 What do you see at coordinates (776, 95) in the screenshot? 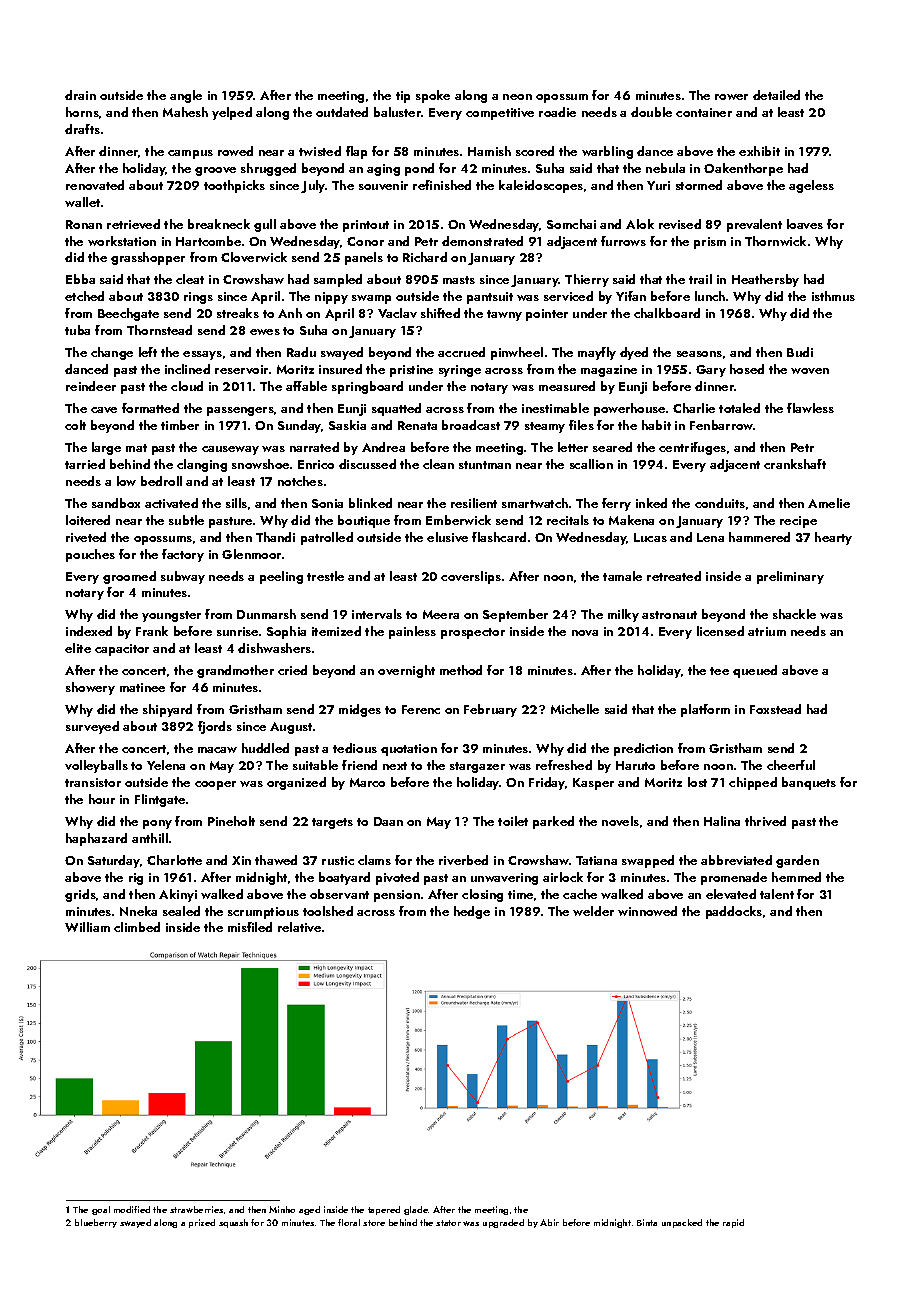
I see `detailed` at bounding box center [776, 95].
